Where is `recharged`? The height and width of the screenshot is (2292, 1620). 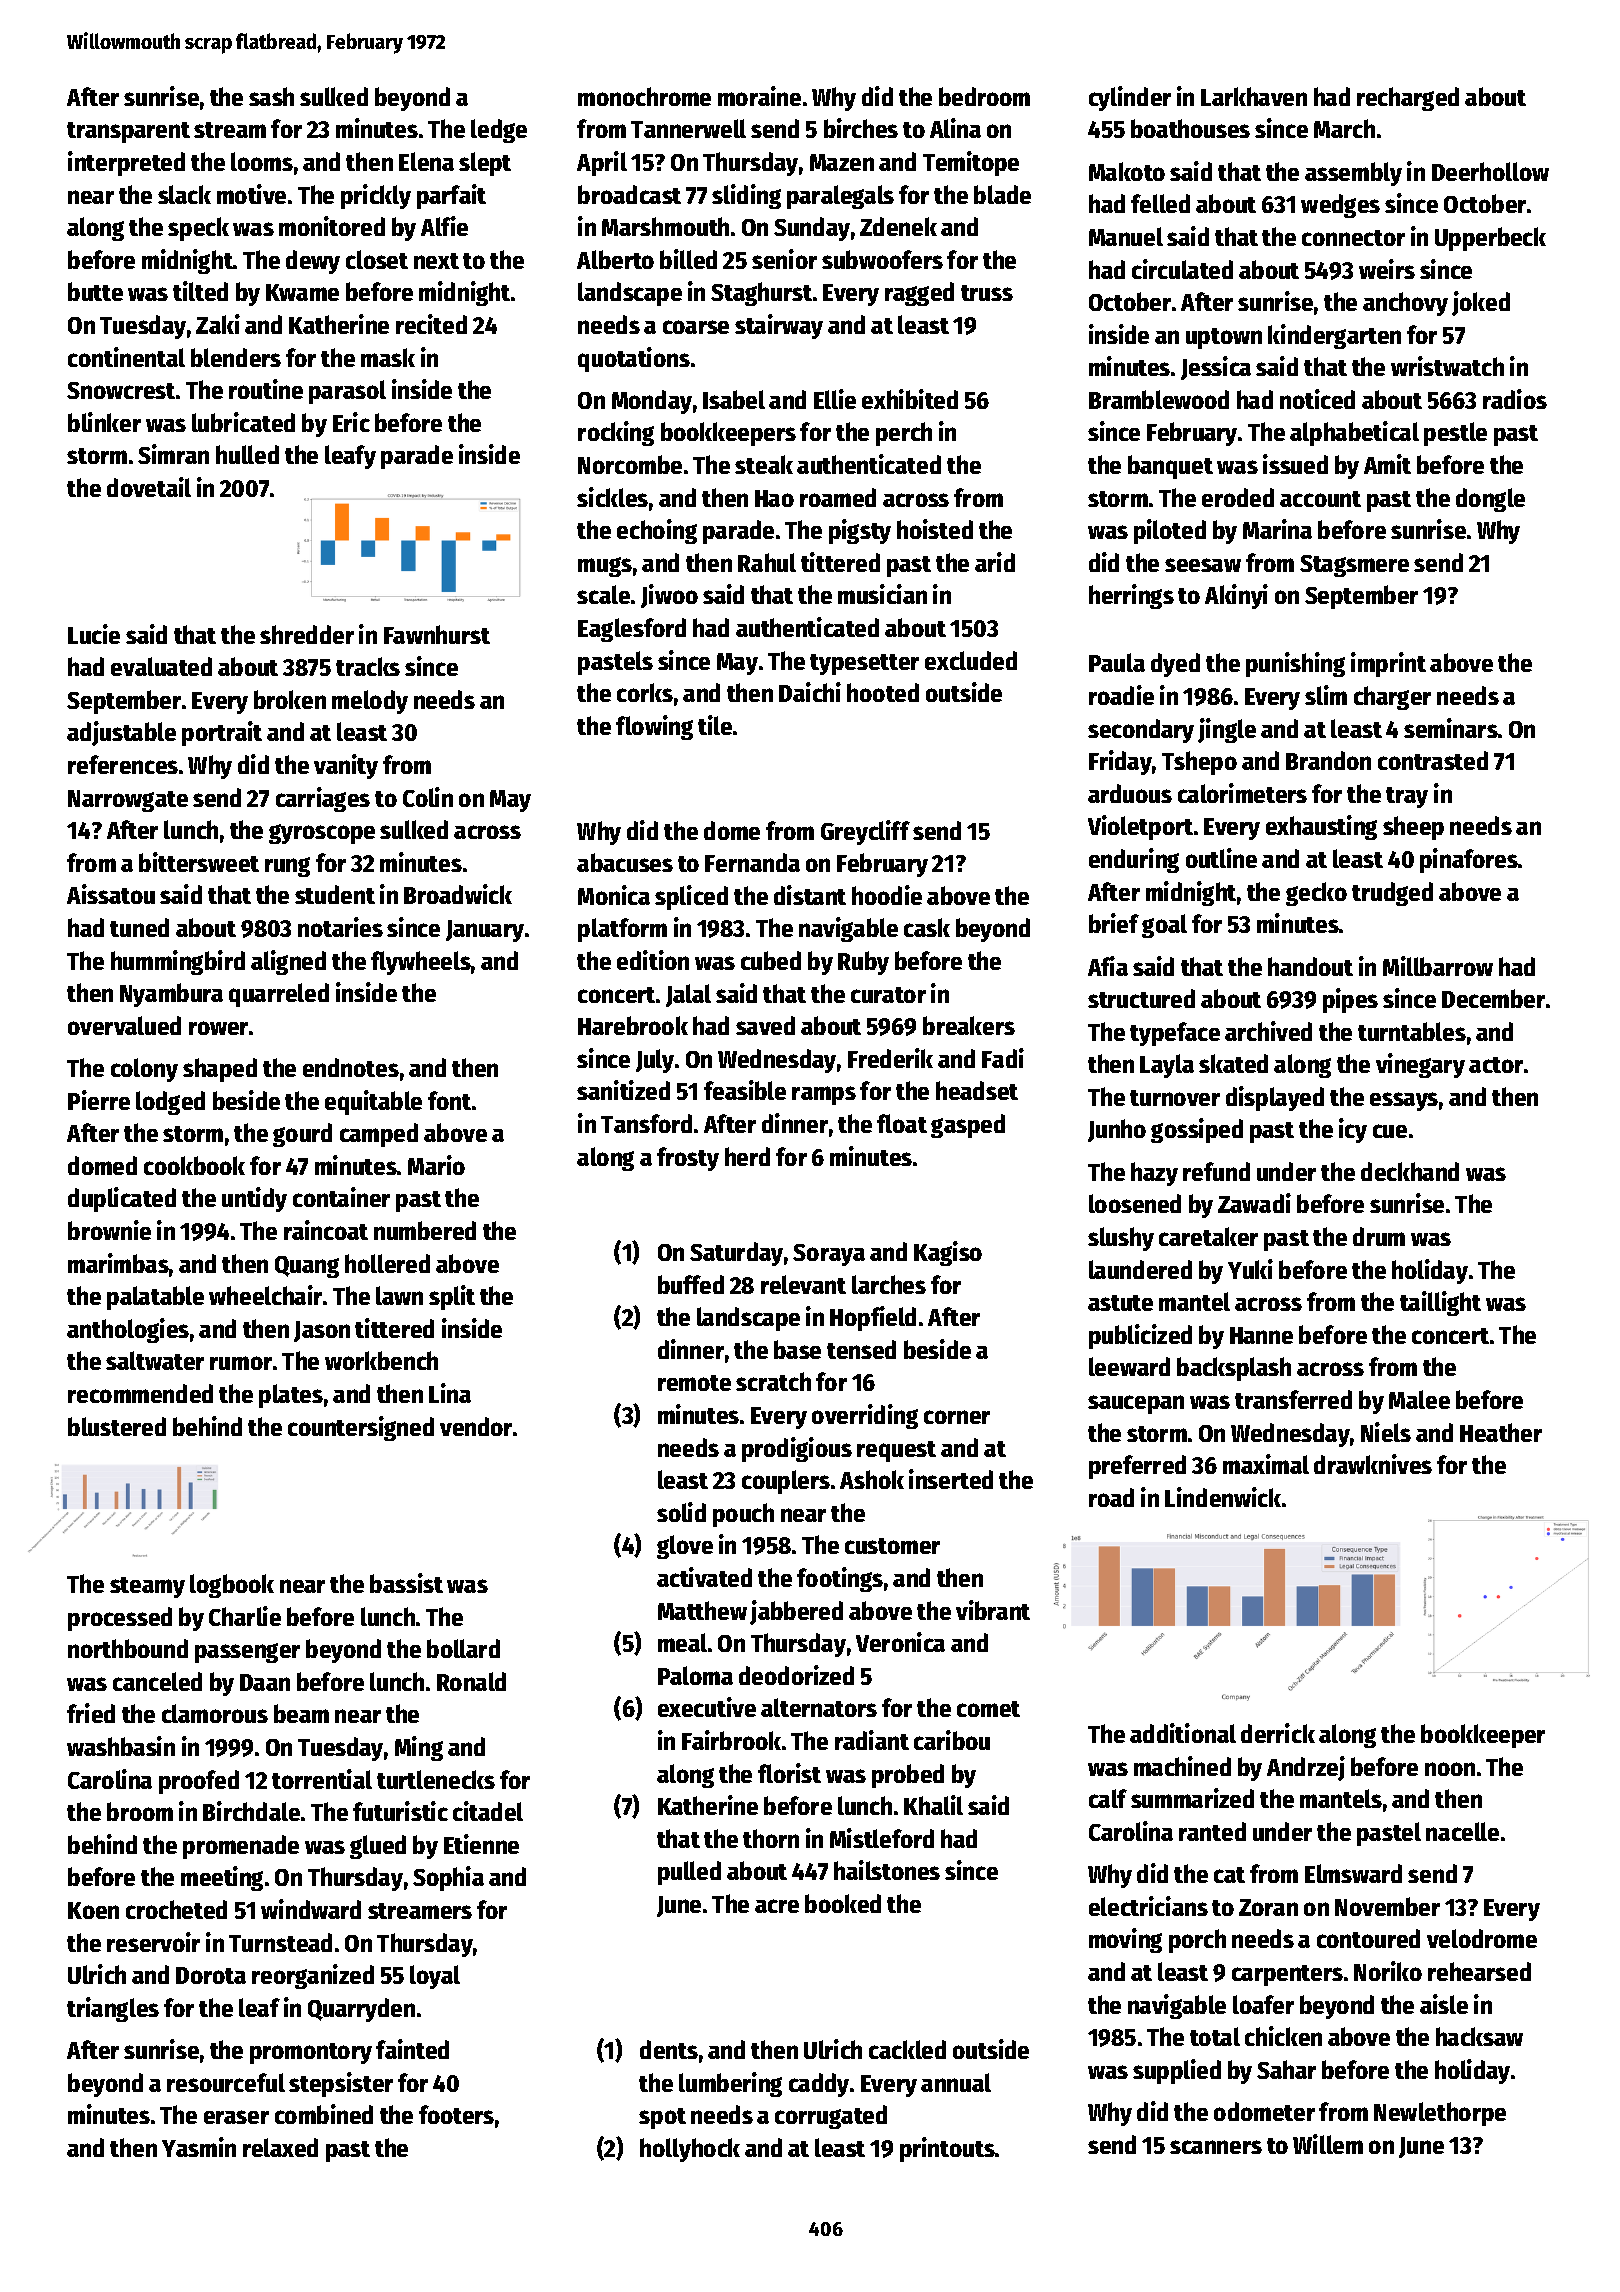 recharged is located at coordinates (1408, 99).
